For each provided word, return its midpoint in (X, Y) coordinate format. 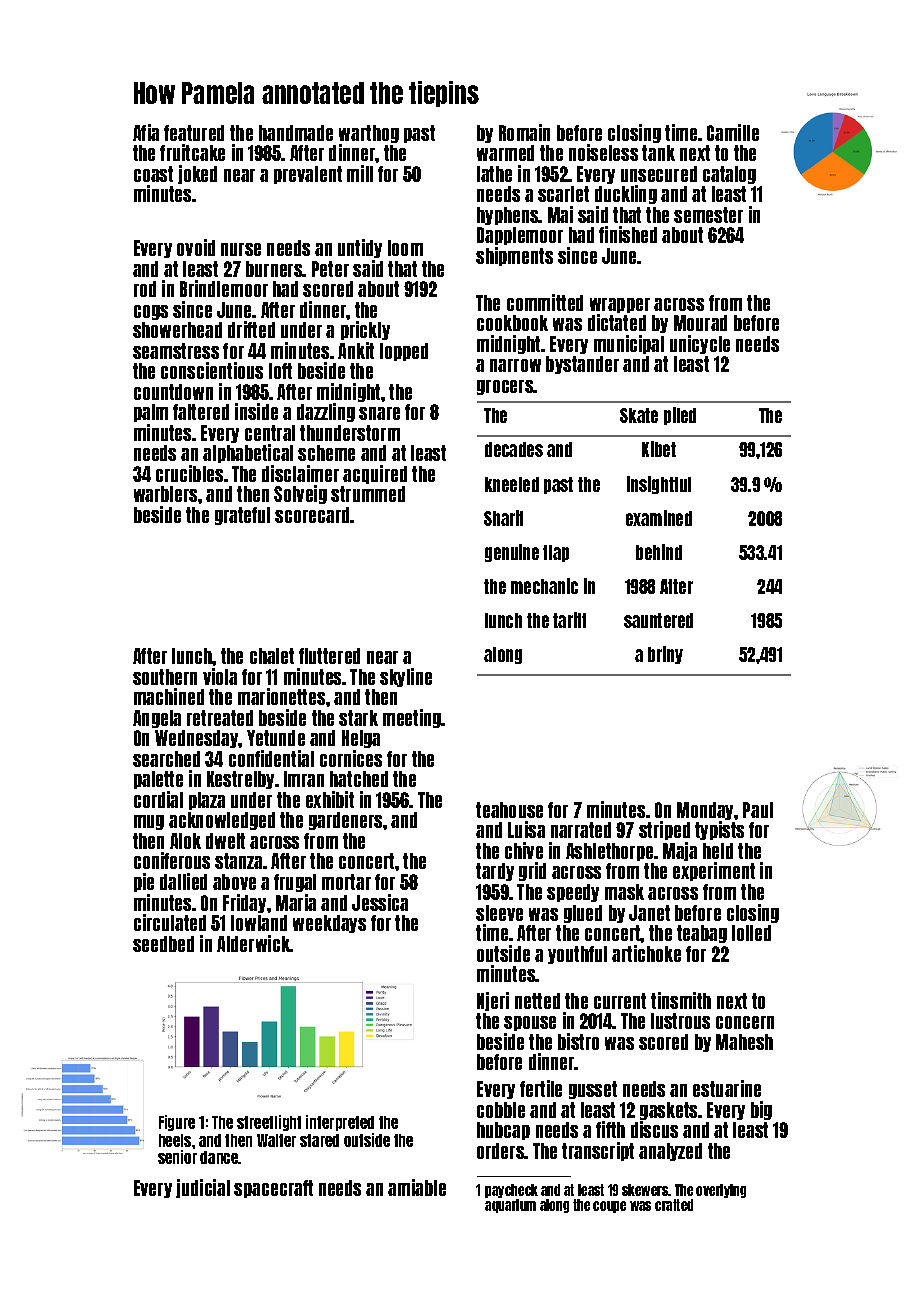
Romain (524, 132)
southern (165, 677)
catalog (729, 175)
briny (665, 655)
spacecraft (273, 1189)
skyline (406, 677)
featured (194, 133)
